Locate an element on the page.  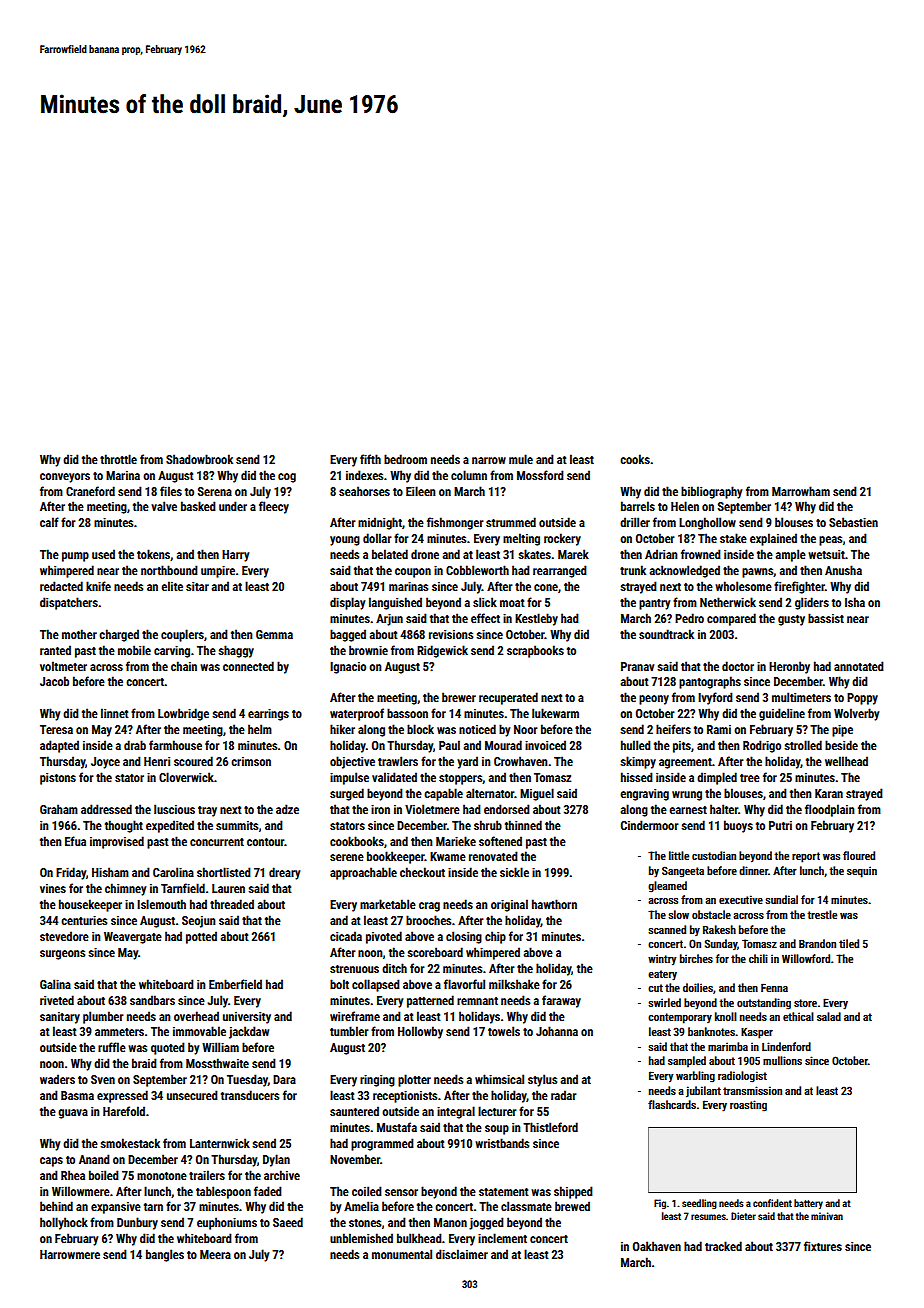
doilies is located at coordinates (698, 987).
